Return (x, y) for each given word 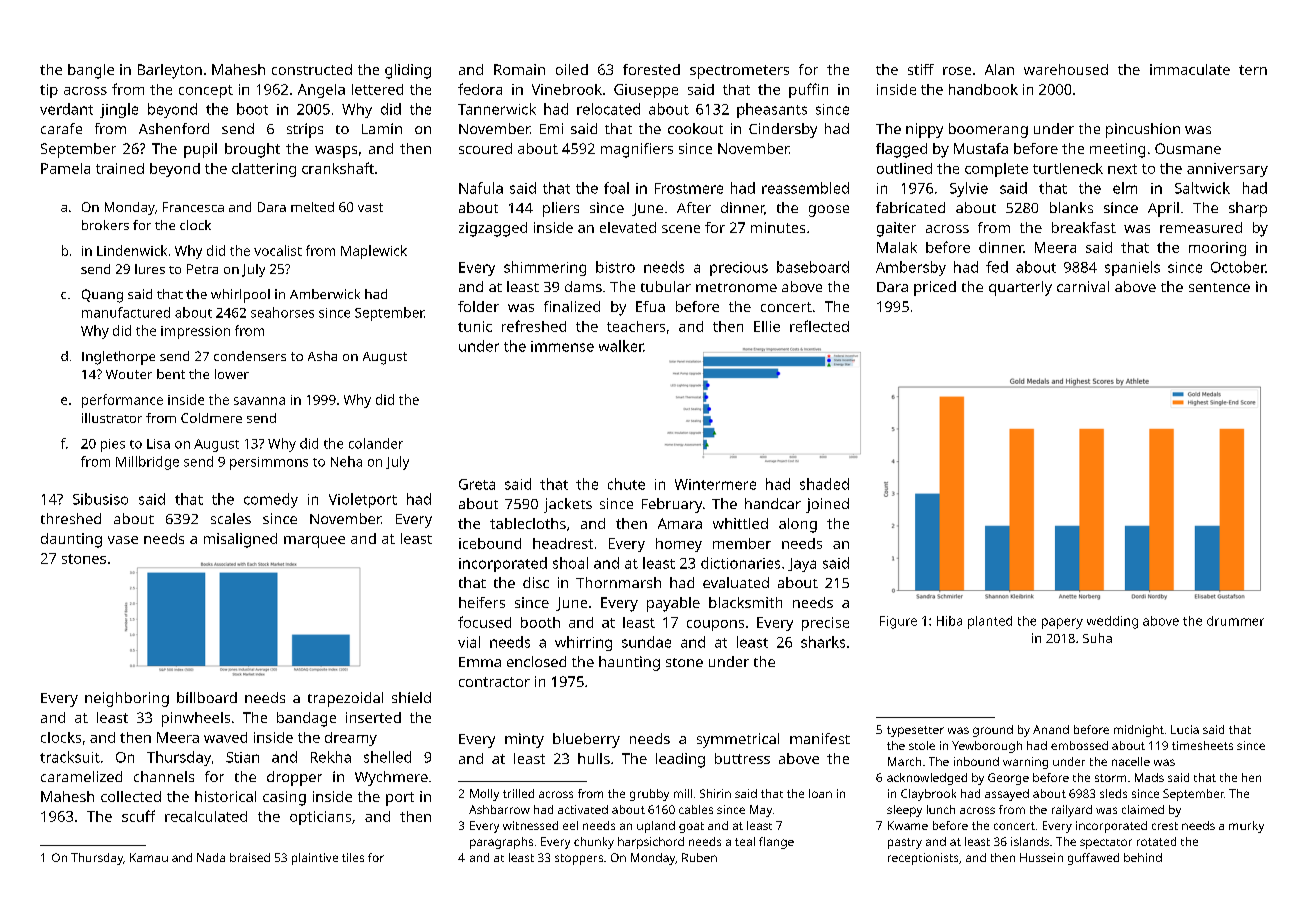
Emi (551, 128)
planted (990, 622)
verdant (66, 109)
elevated (628, 227)
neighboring (127, 699)
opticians (320, 818)
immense (562, 346)
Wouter (129, 374)
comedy (271, 500)
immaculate (1190, 69)
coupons (715, 625)
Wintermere (715, 484)
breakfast (1084, 227)
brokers (105, 225)
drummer (1235, 621)
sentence (1219, 287)
